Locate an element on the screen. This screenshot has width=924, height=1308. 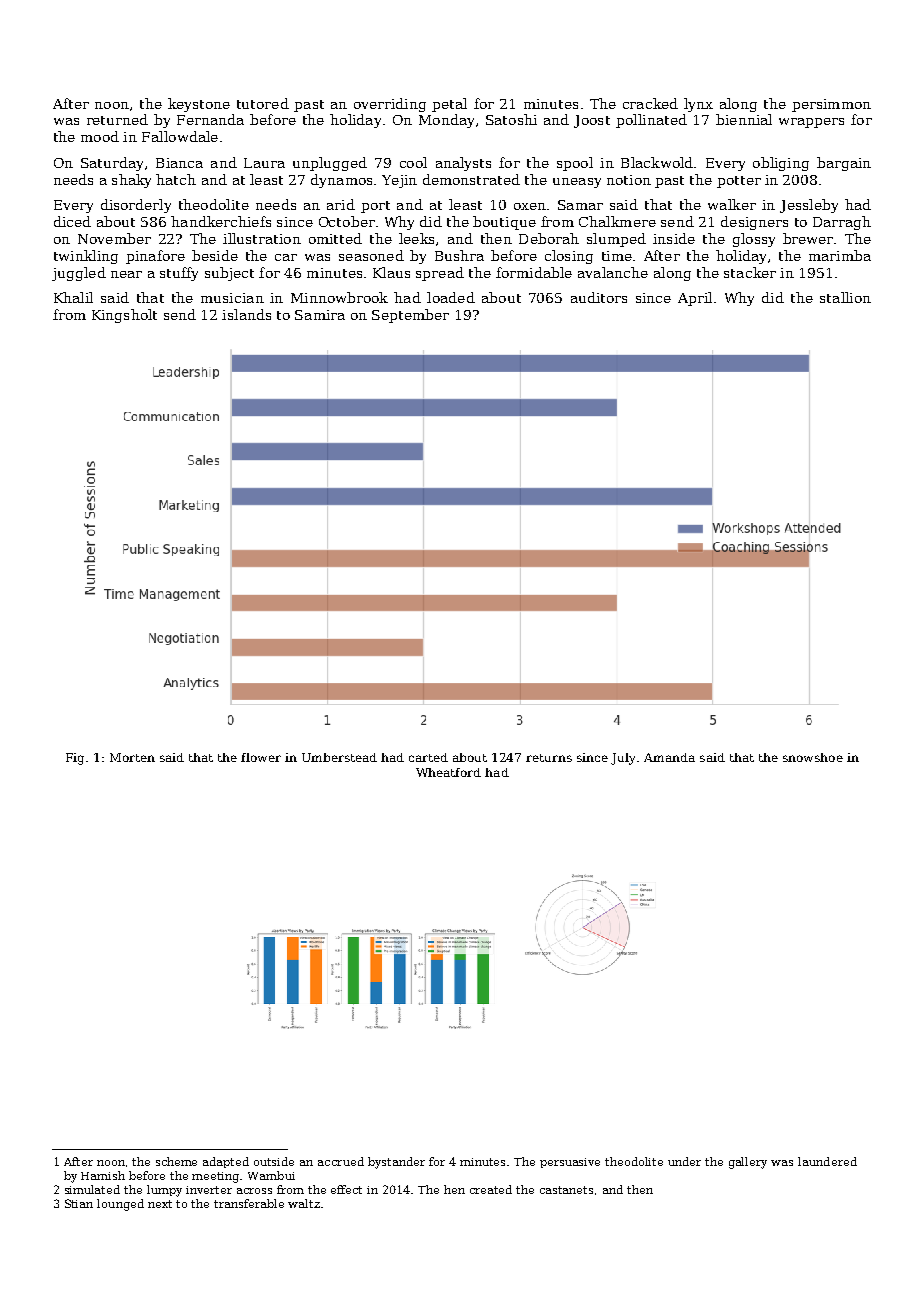
diced is located at coordinates (72, 221).
